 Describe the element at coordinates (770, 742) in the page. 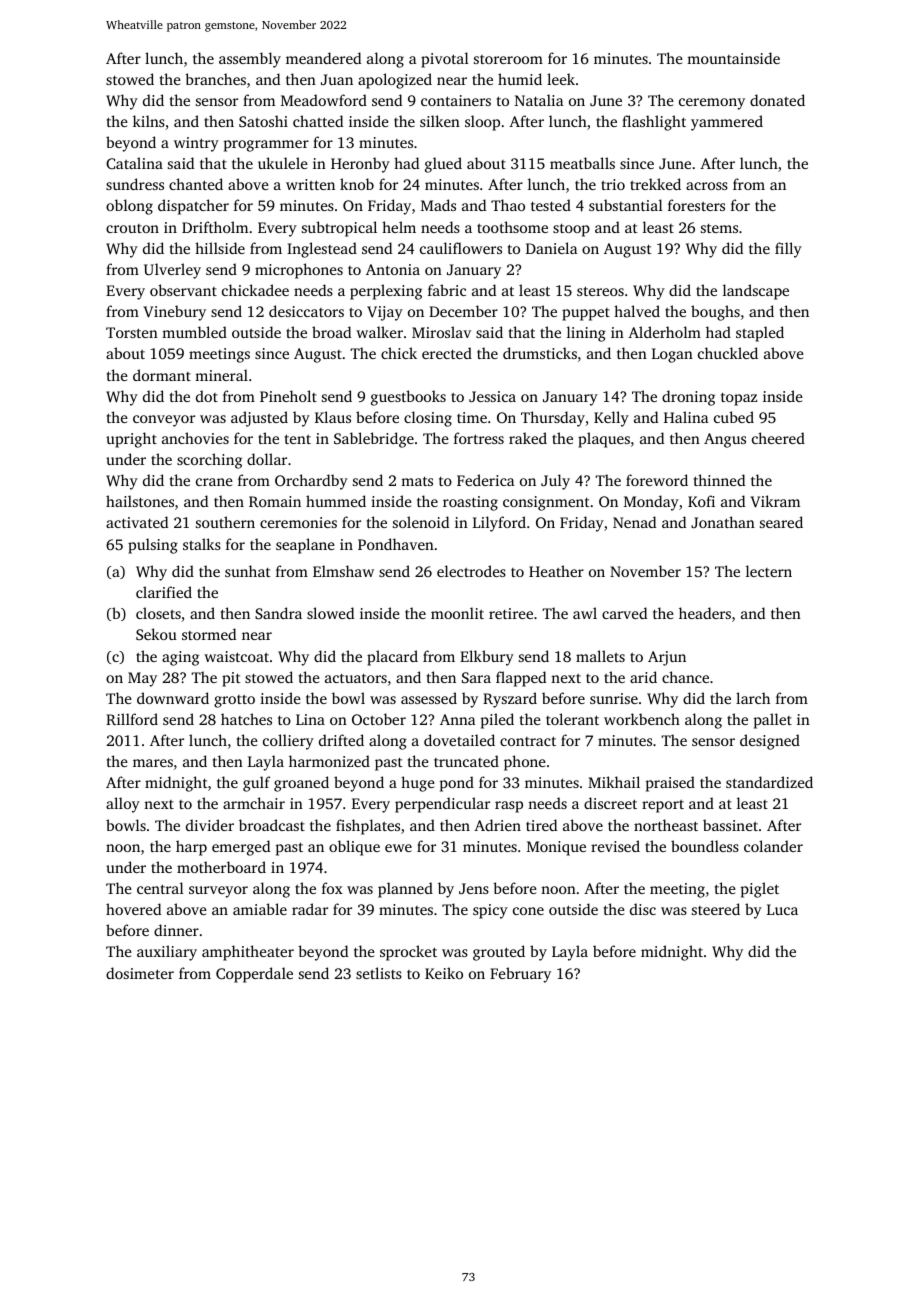

I see `designed` at that location.
